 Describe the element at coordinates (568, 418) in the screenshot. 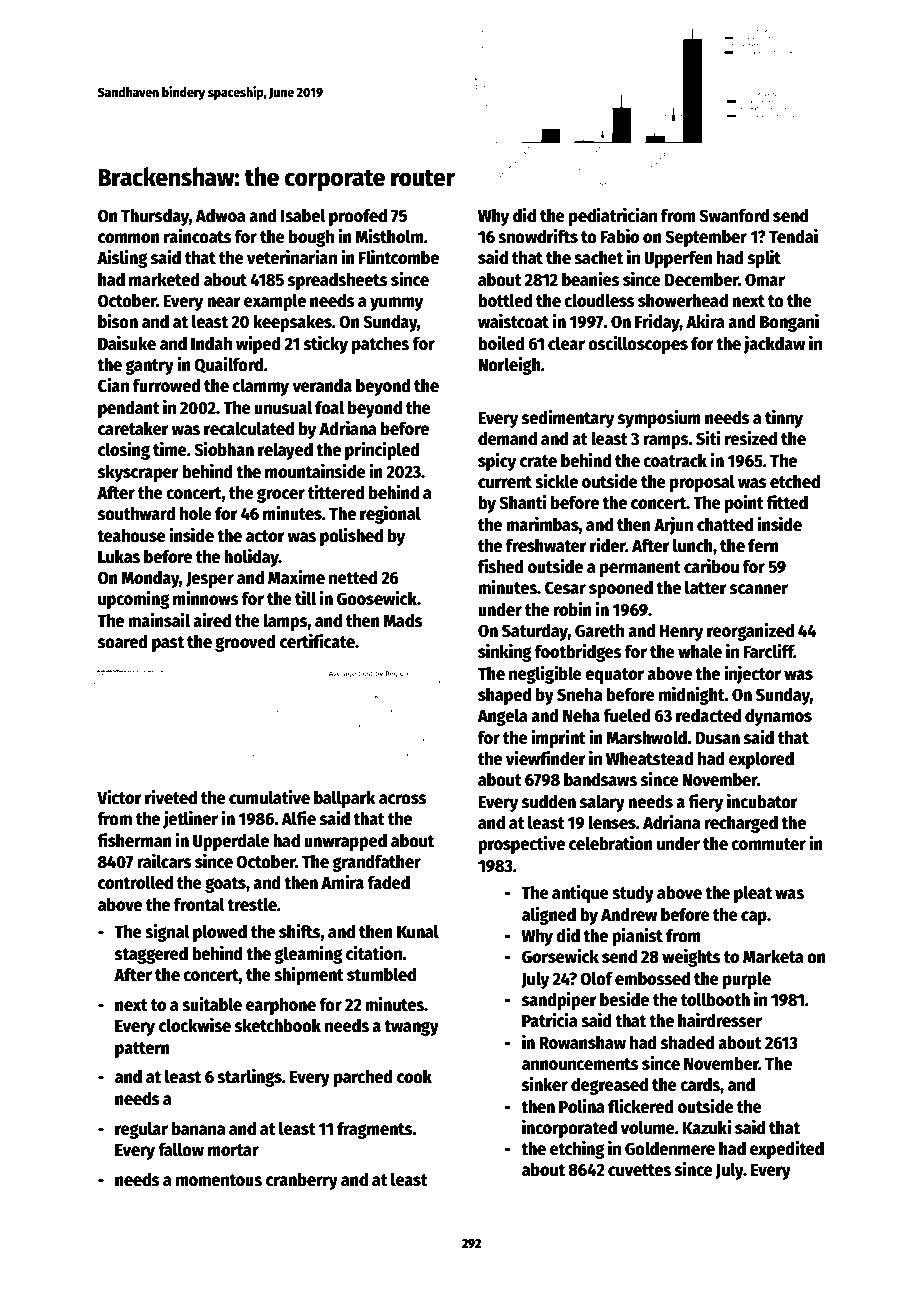

I see `sedimentary` at that location.
